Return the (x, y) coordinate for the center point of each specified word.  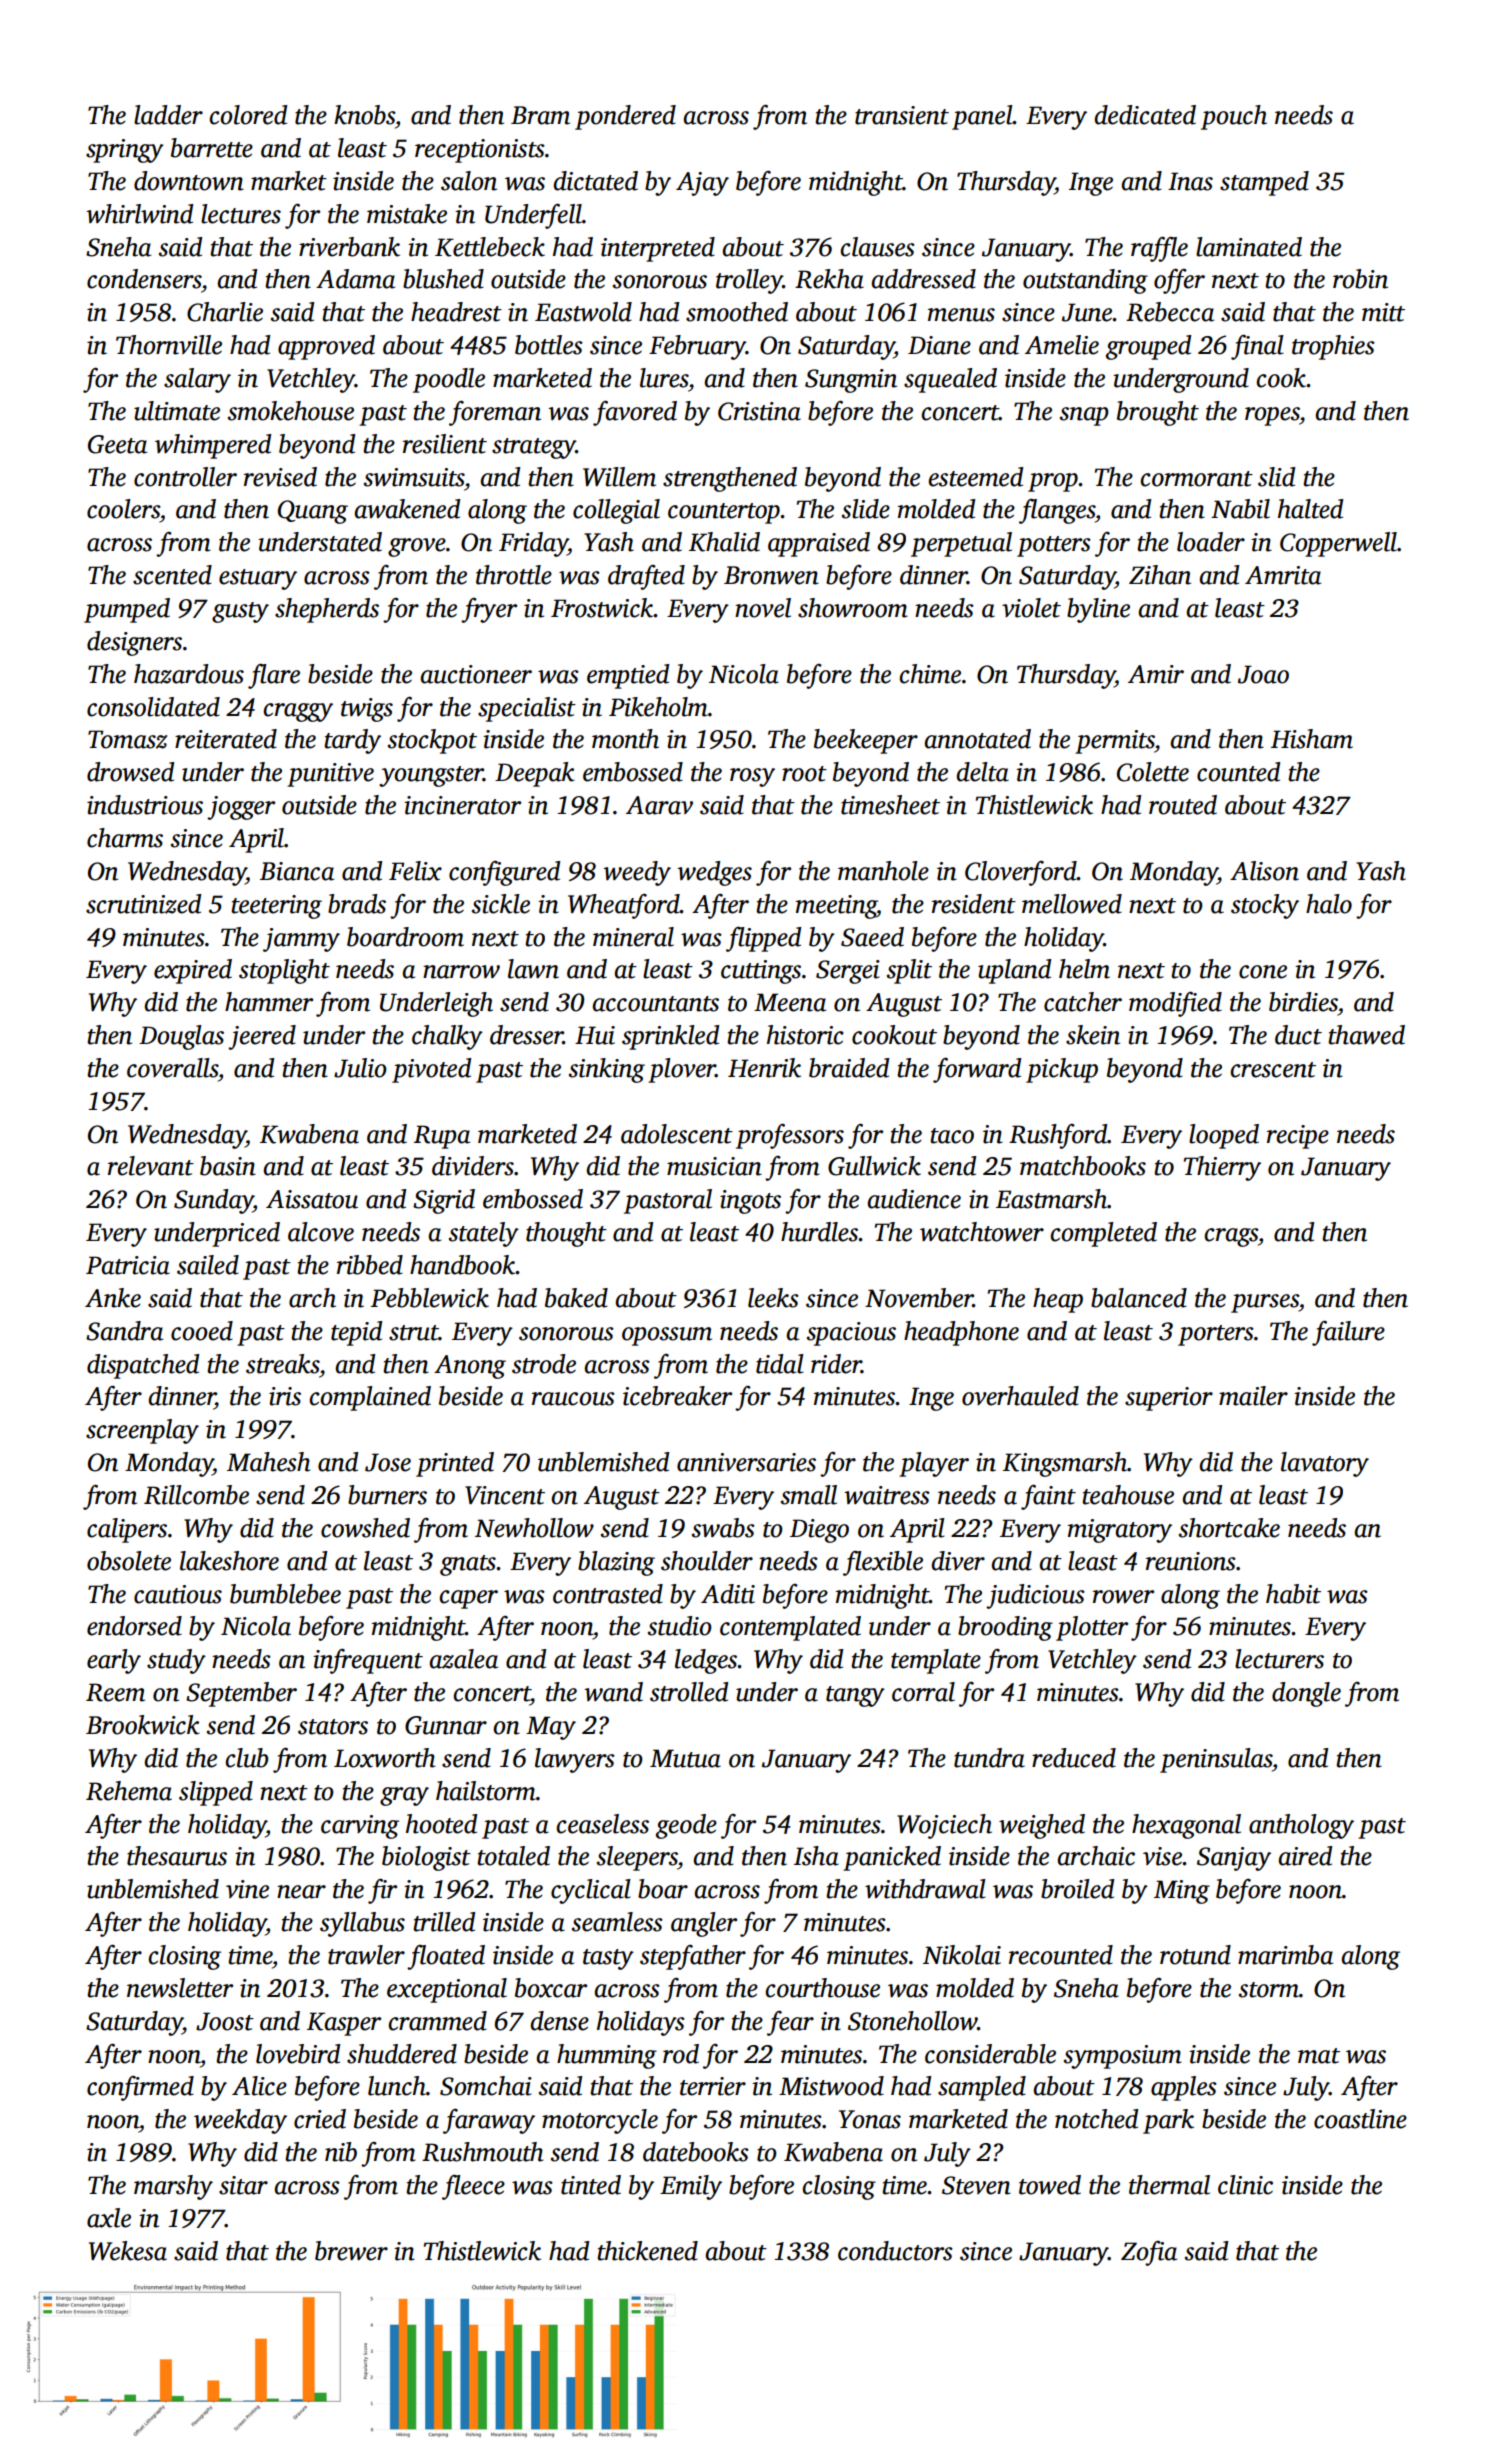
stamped (1264, 183)
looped (1224, 1136)
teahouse (1128, 1495)
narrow (461, 972)
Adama (355, 279)
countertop (724, 513)
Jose (388, 1462)
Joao (1263, 674)
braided (849, 1068)
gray (404, 1796)
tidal (780, 1364)
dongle (1306, 1694)
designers (134, 643)
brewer (351, 2251)
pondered (625, 117)
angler (704, 1924)
